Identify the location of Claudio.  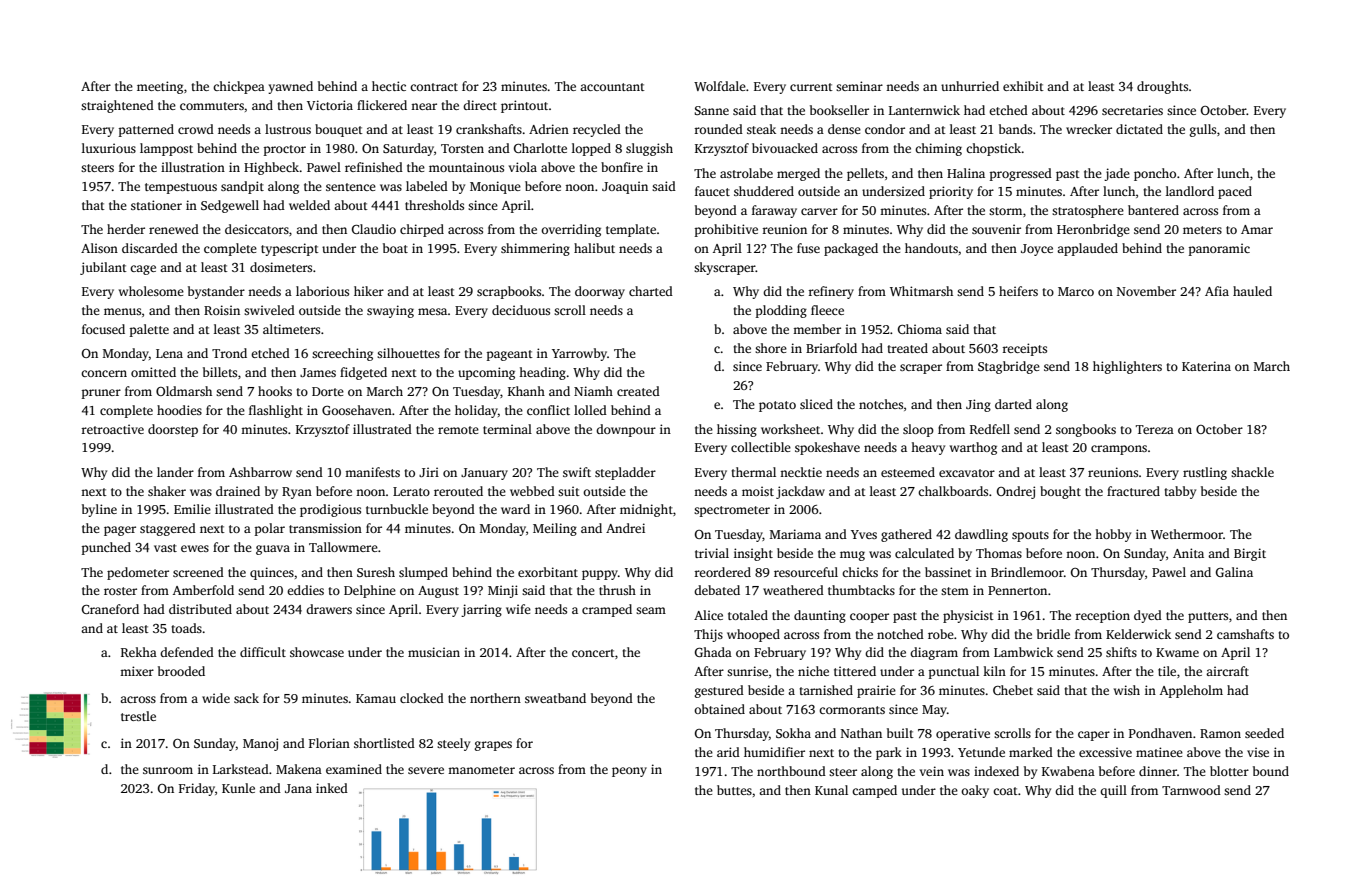
(374, 229).
